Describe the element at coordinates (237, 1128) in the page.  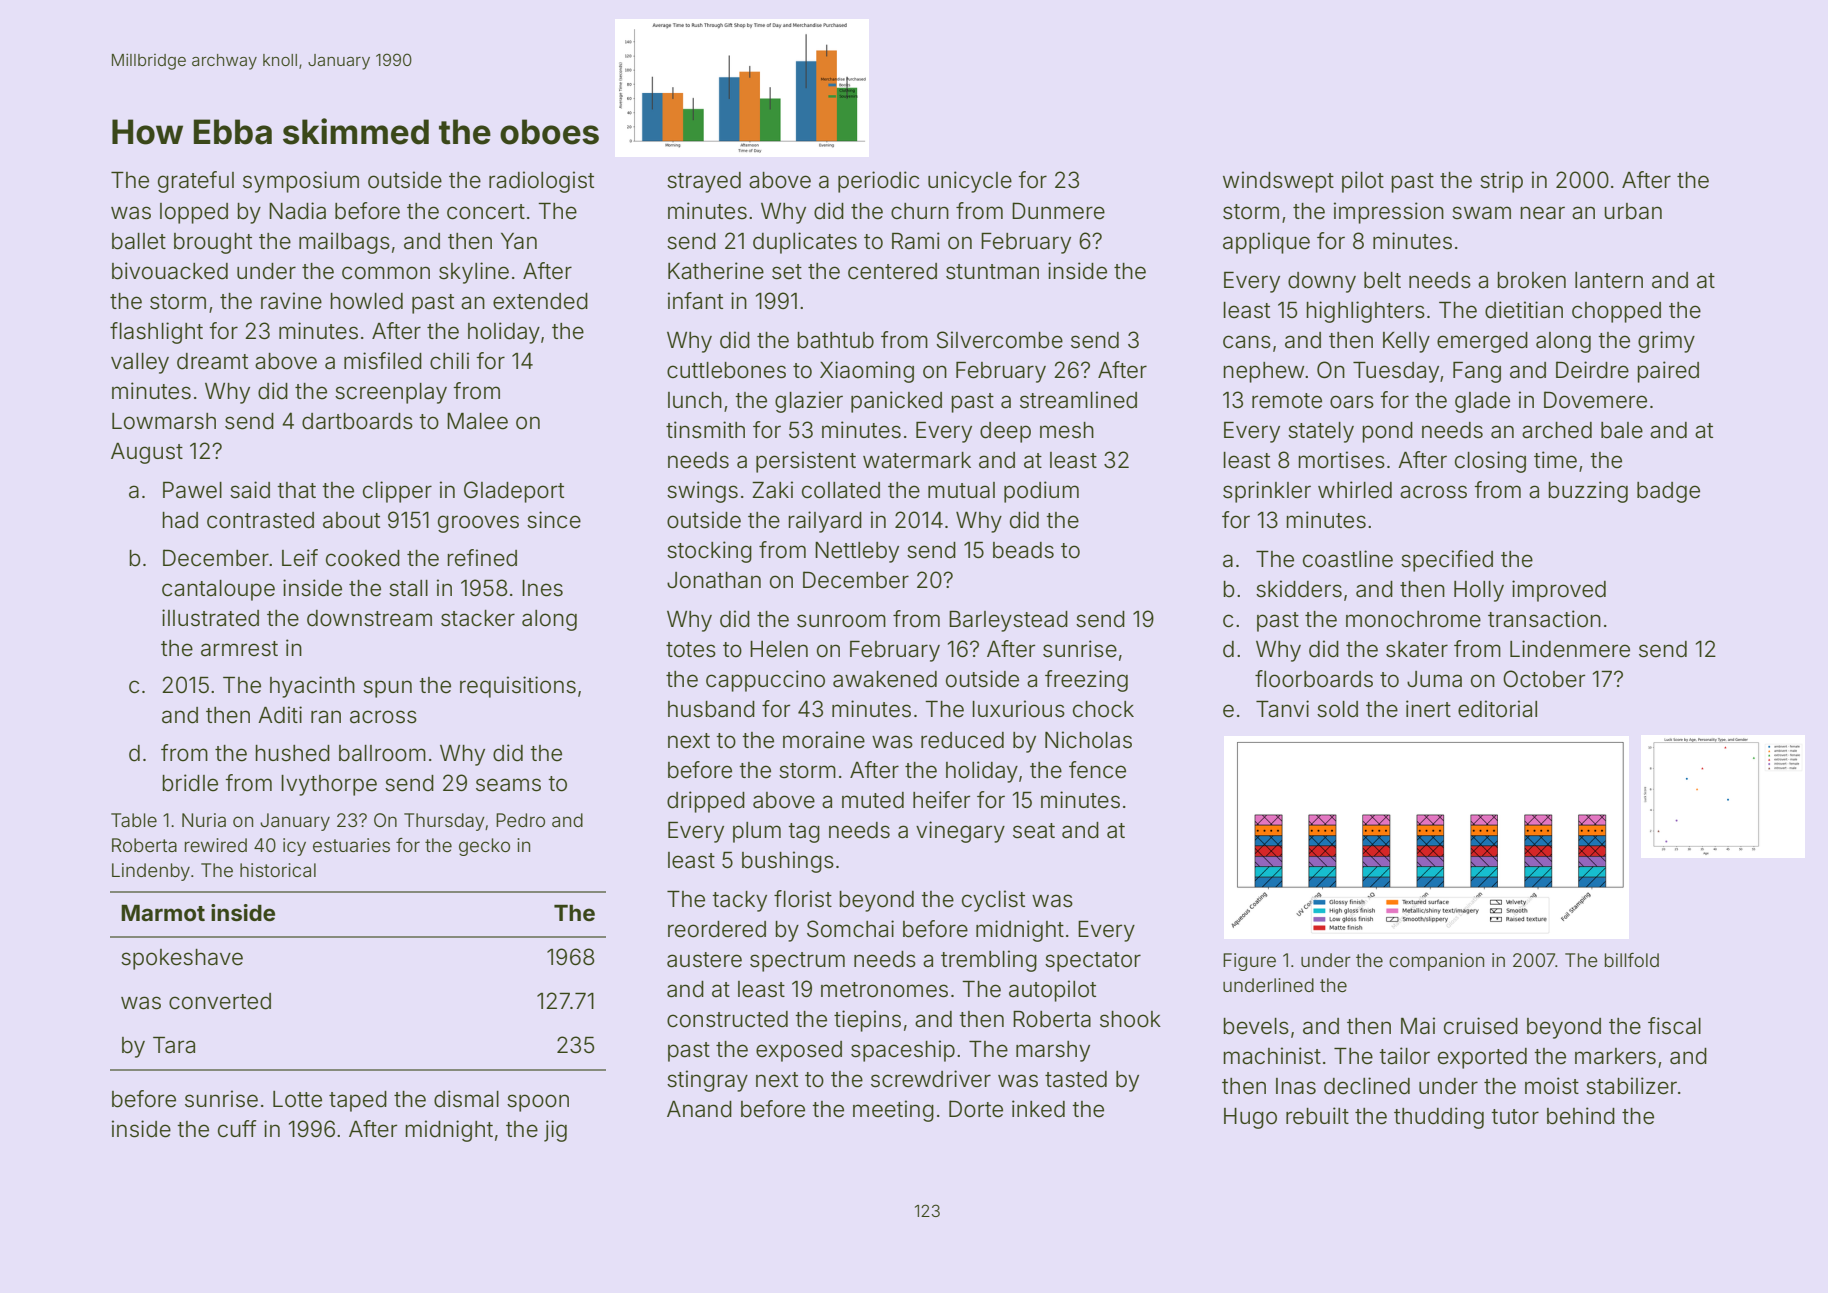
I see `cuff` at that location.
